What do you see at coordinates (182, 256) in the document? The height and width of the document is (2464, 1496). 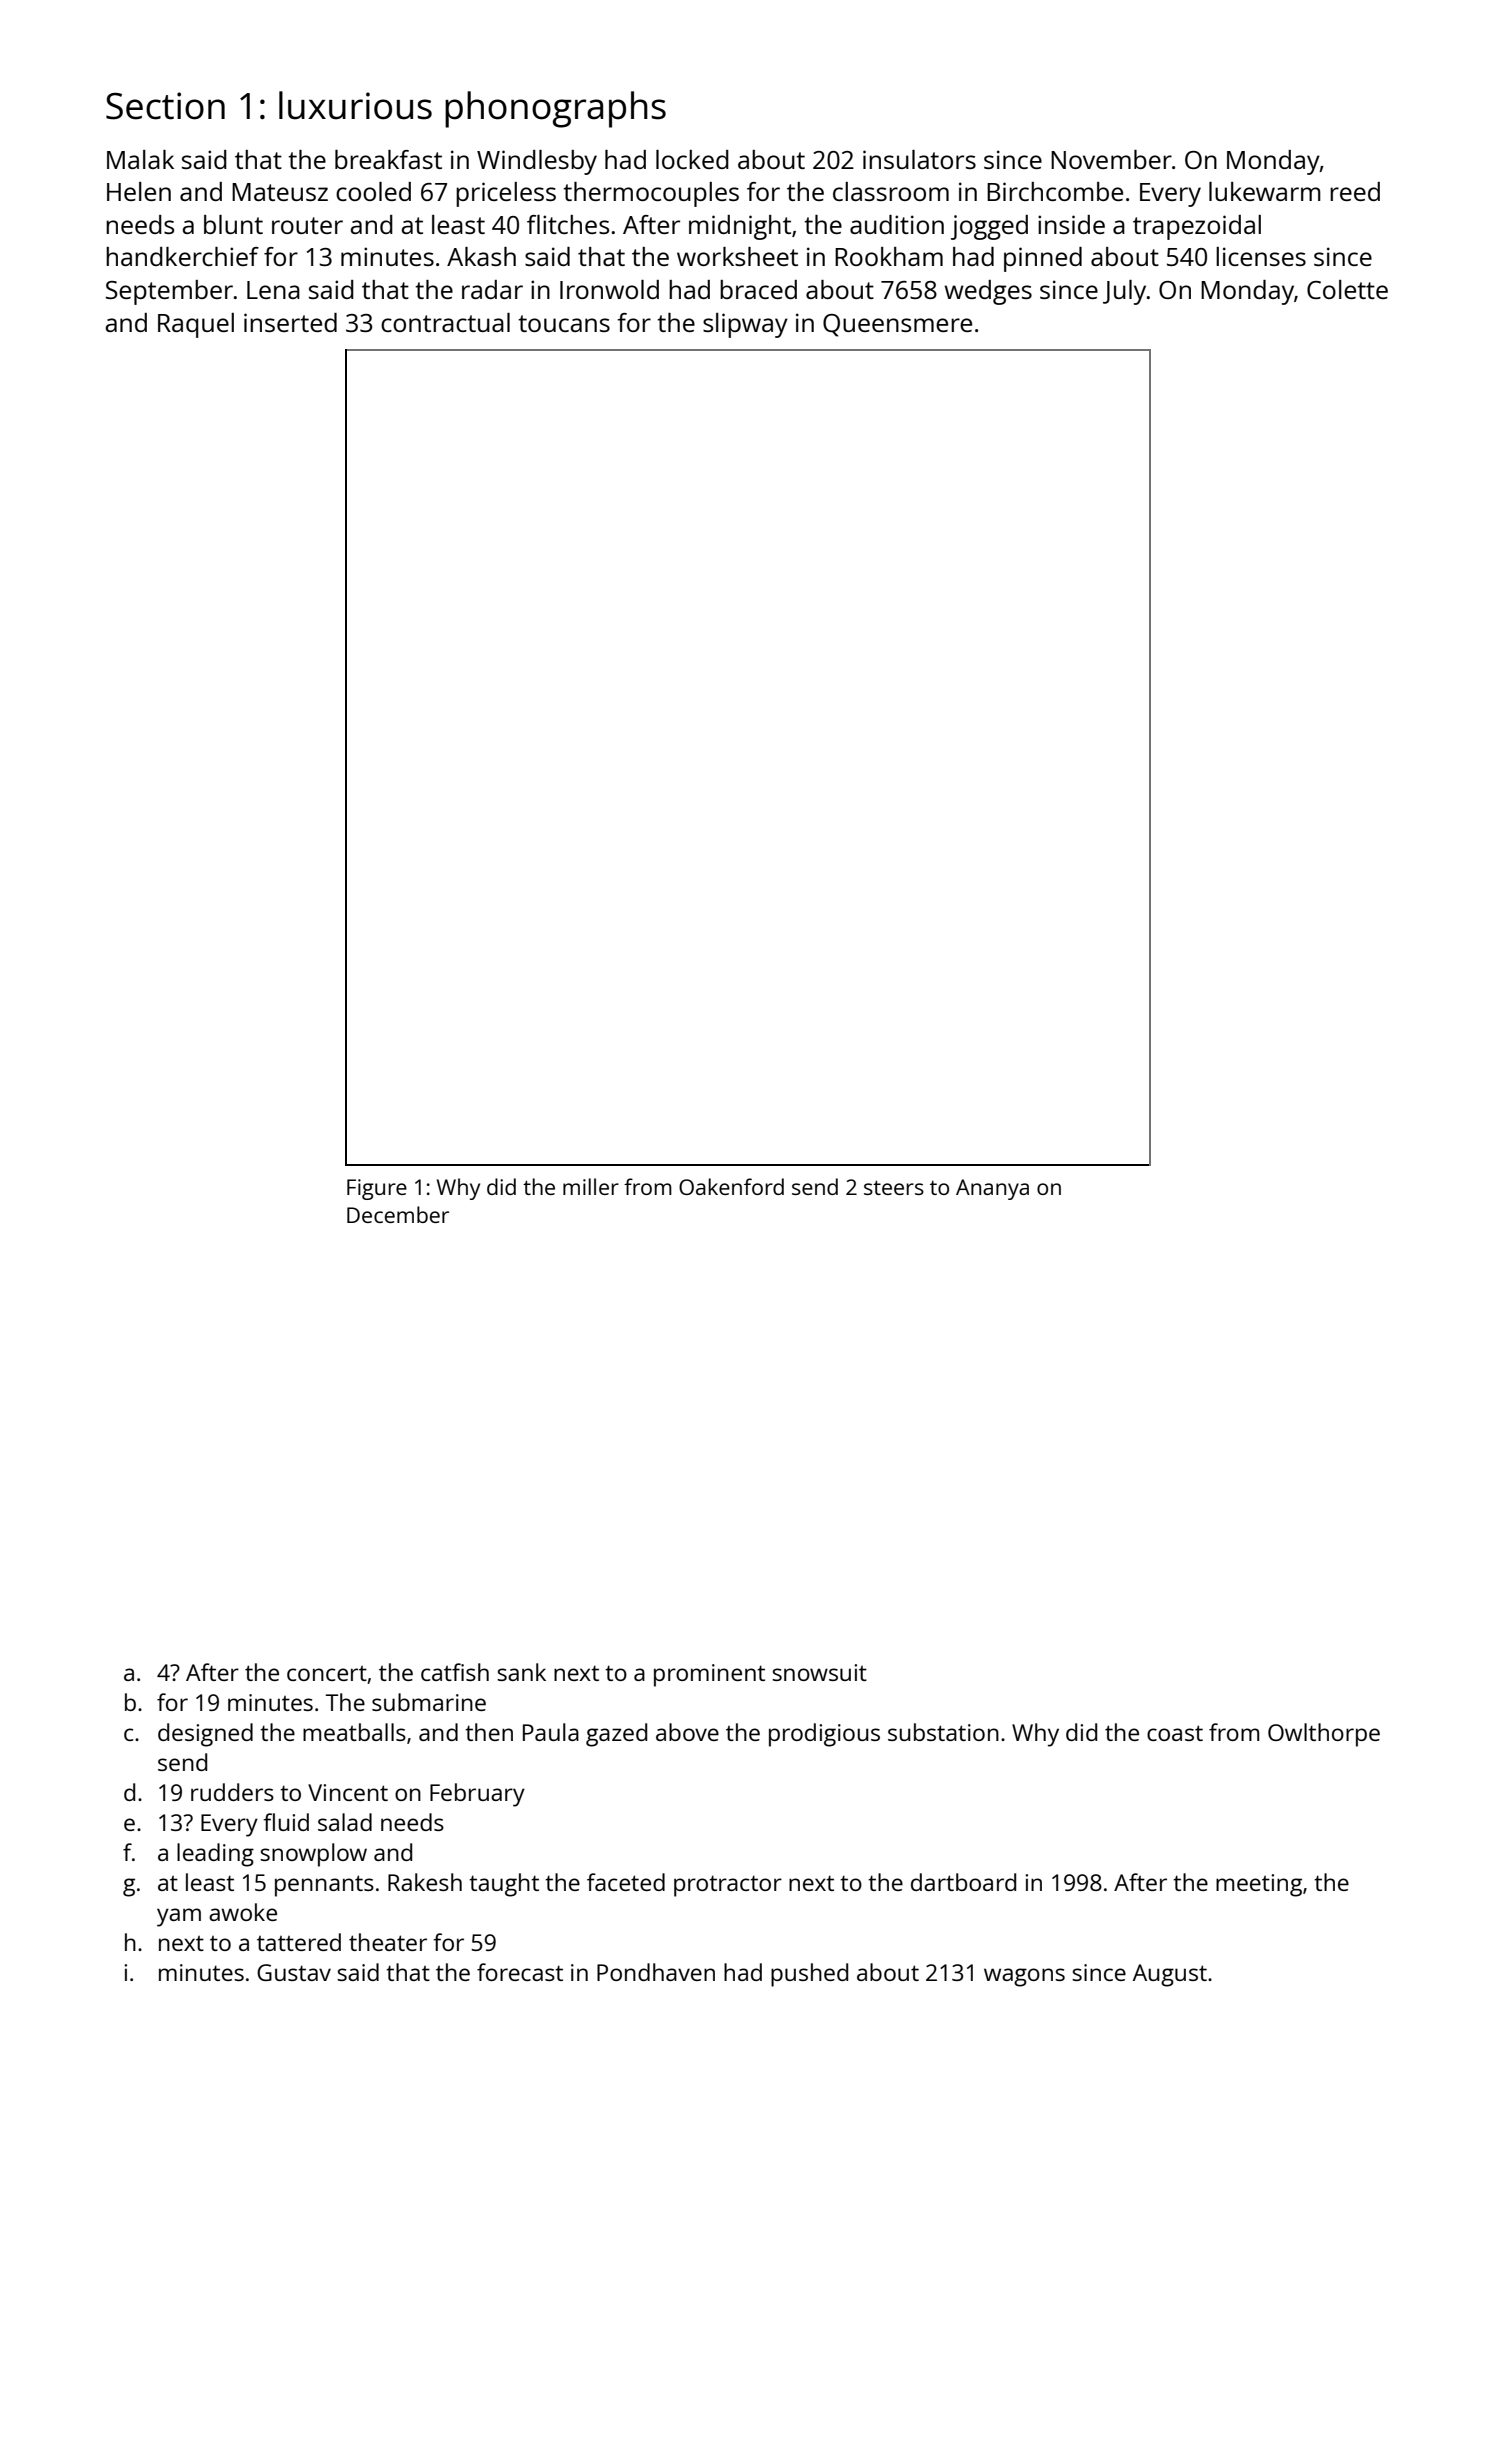 I see `handkerchief` at bounding box center [182, 256].
